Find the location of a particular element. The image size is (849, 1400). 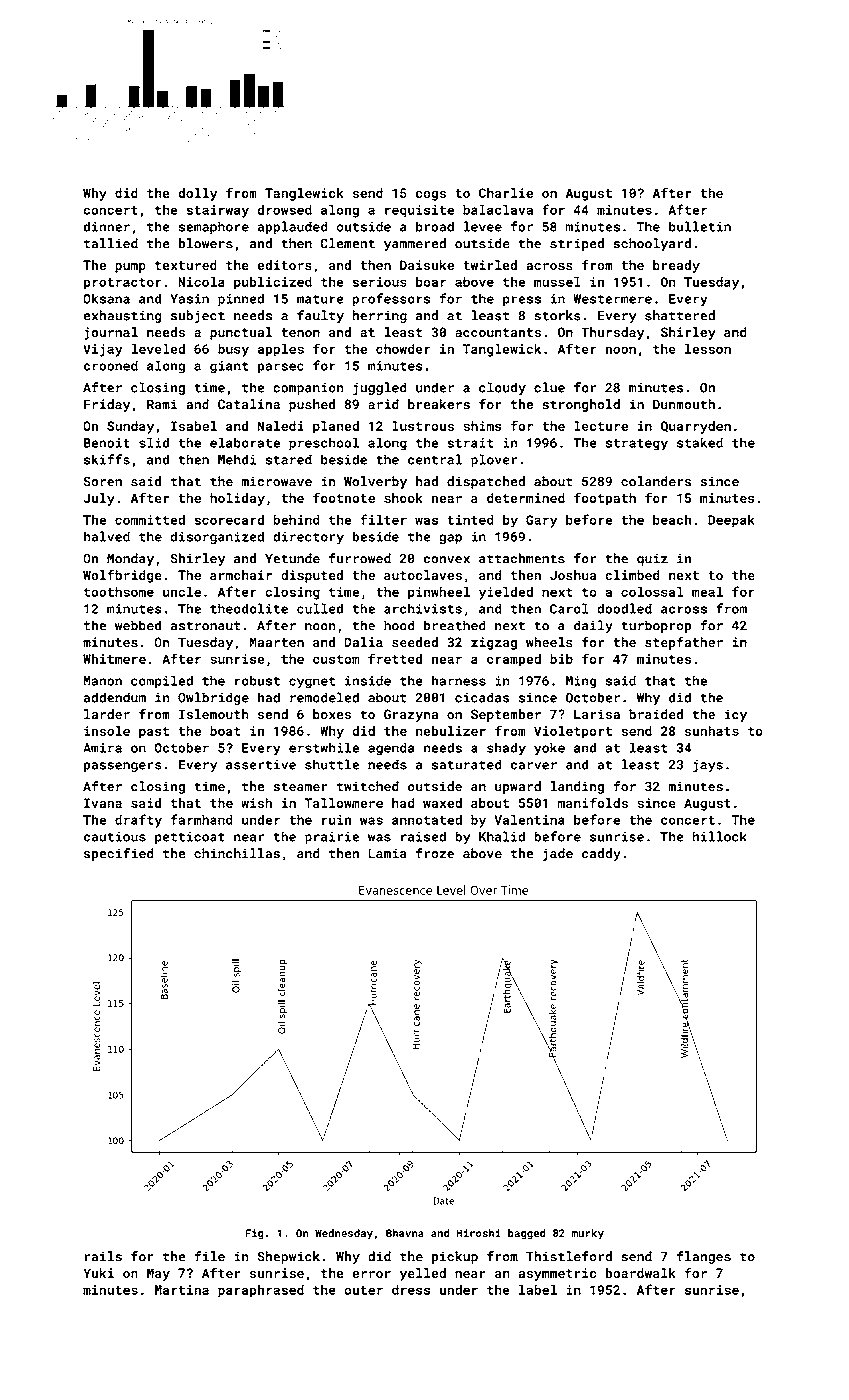

Lamia is located at coordinates (387, 853).
